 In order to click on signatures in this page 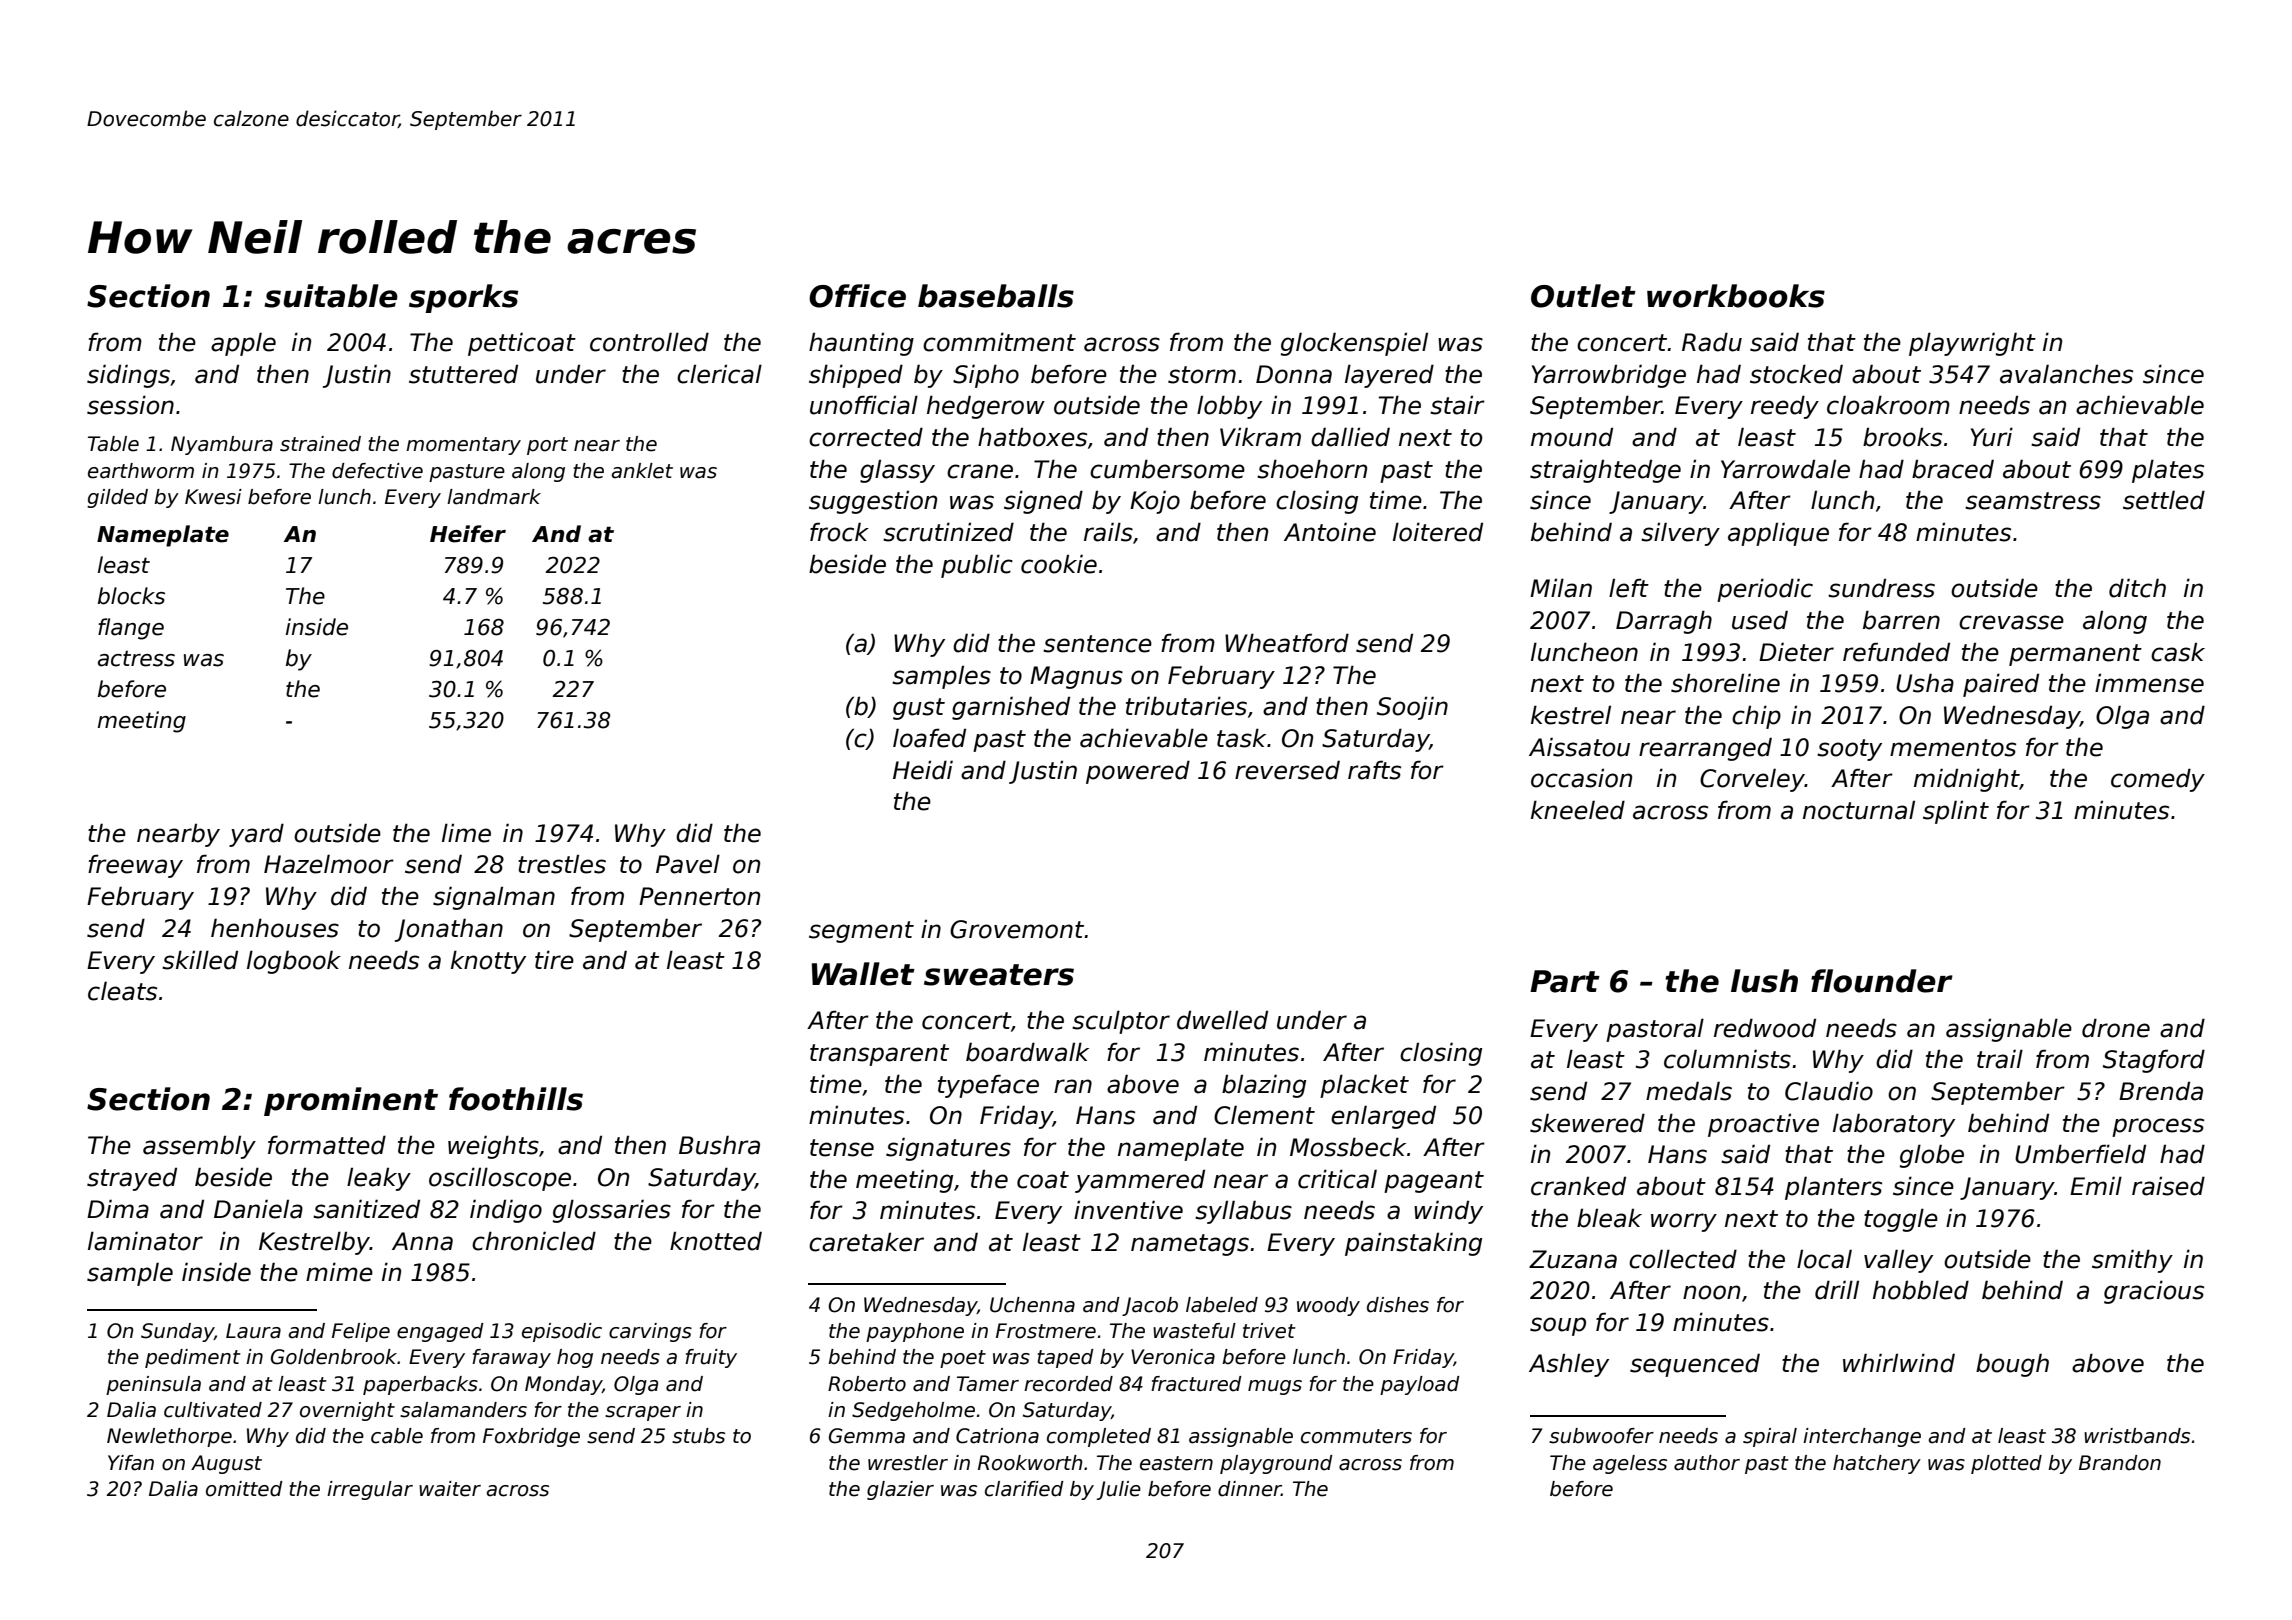, I will do `click(948, 1149)`.
